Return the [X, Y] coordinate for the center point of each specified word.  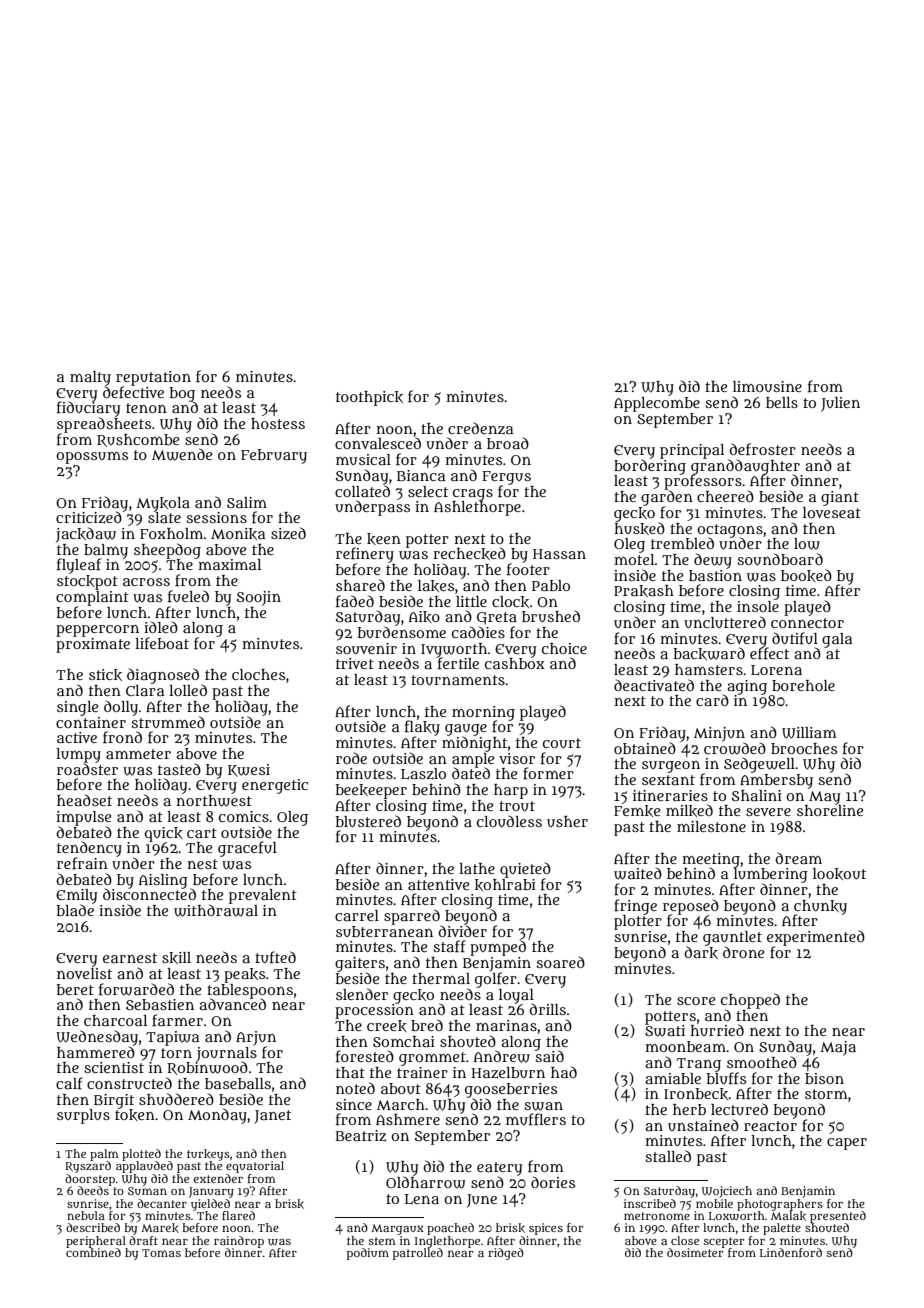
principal [692, 451]
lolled [188, 690]
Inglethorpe [447, 1242]
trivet [355, 663]
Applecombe [657, 404]
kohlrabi [505, 885]
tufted [275, 957]
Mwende [182, 454]
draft [143, 1240]
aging [747, 687]
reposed [691, 907]
